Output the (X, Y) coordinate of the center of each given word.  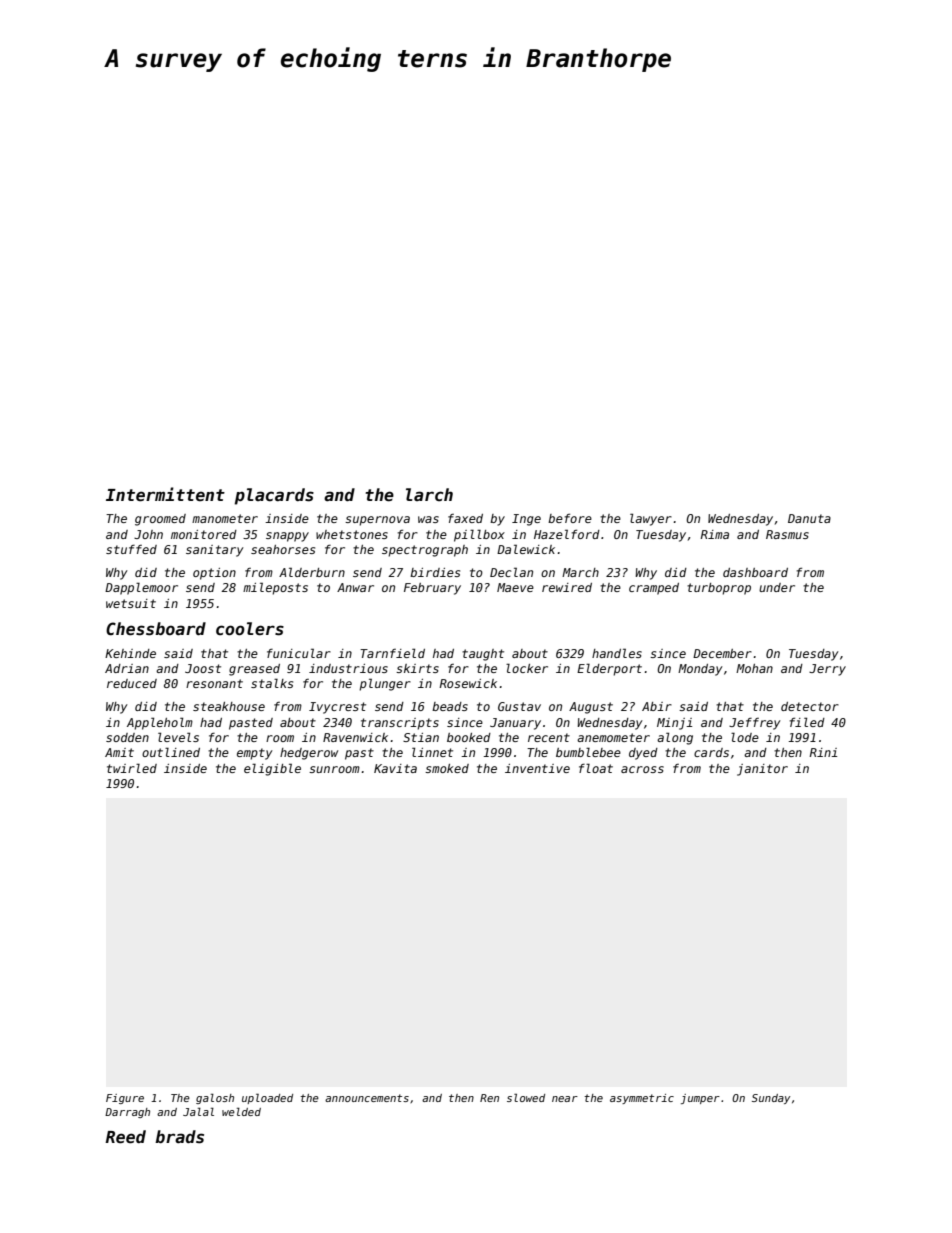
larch (429, 495)
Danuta (809, 518)
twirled (132, 768)
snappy (287, 537)
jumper (700, 1099)
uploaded (267, 1098)
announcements (367, 1098)
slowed (526, 1098)
